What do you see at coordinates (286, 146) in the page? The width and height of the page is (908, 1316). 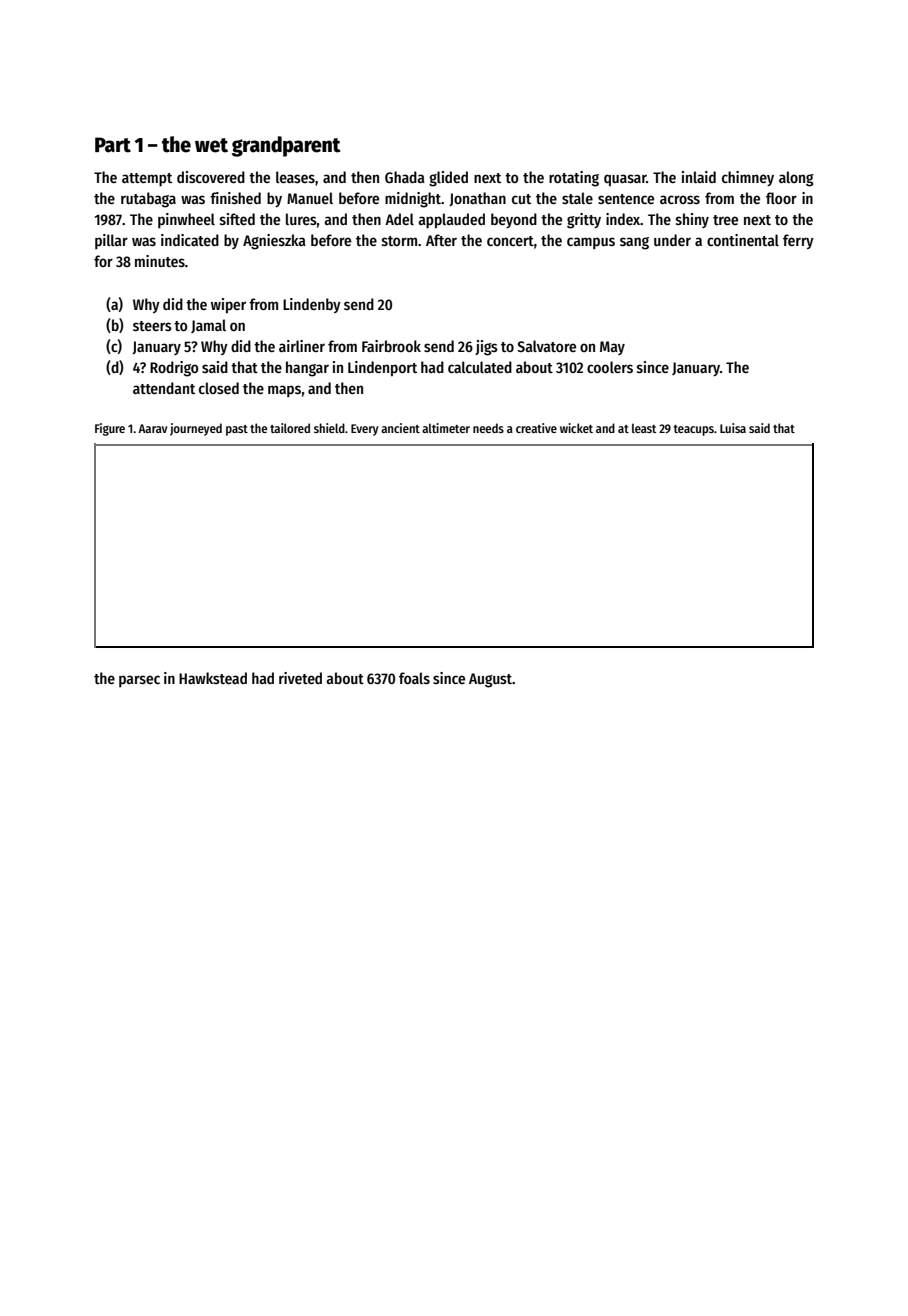 I see `grandparent` at bounding box center [286, 146].
